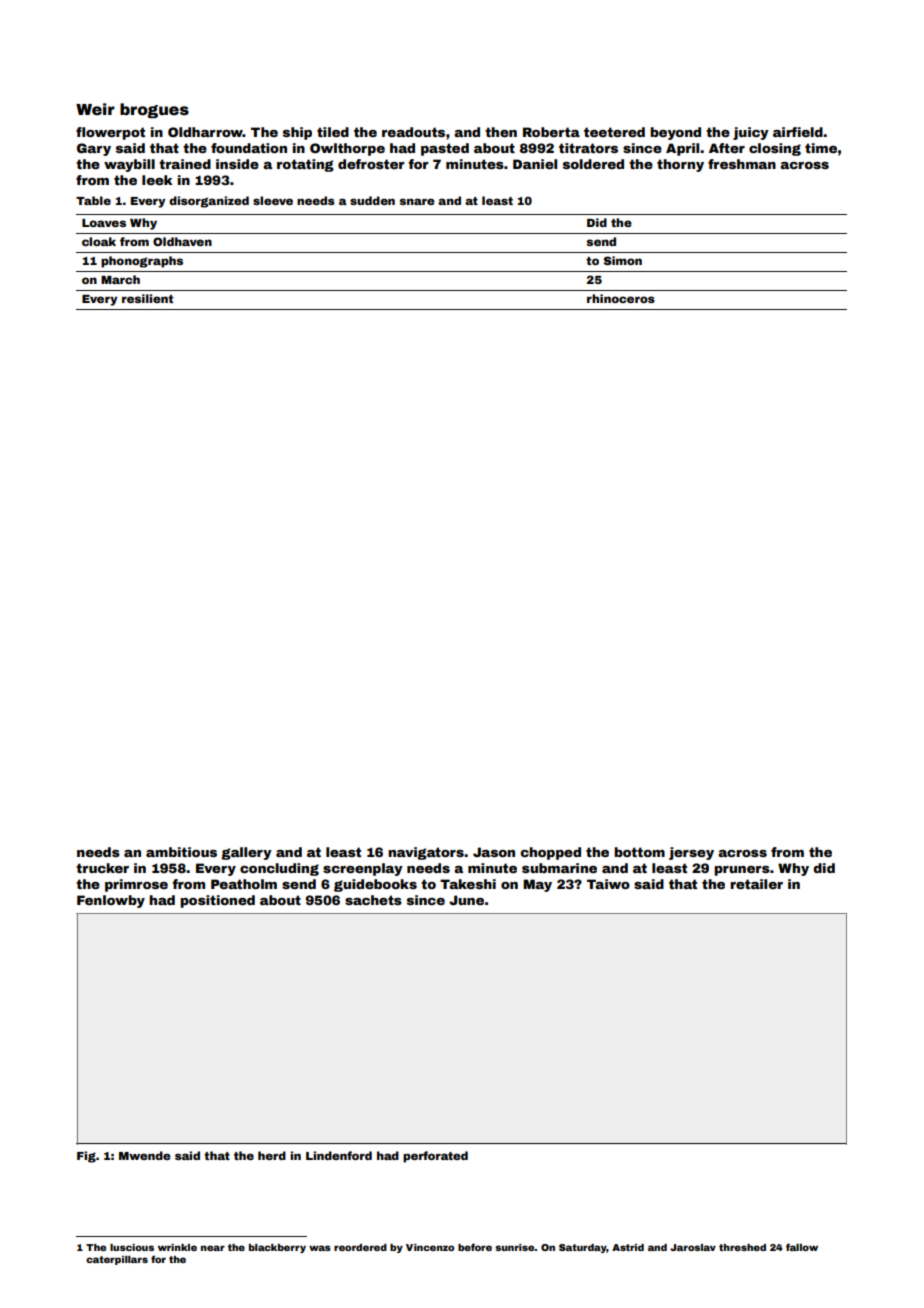 The image size is (924, 1308). What do you see at coordinates (639, 852) in the screenshot?
I see `bottom` at bounding box center [639, 852].
